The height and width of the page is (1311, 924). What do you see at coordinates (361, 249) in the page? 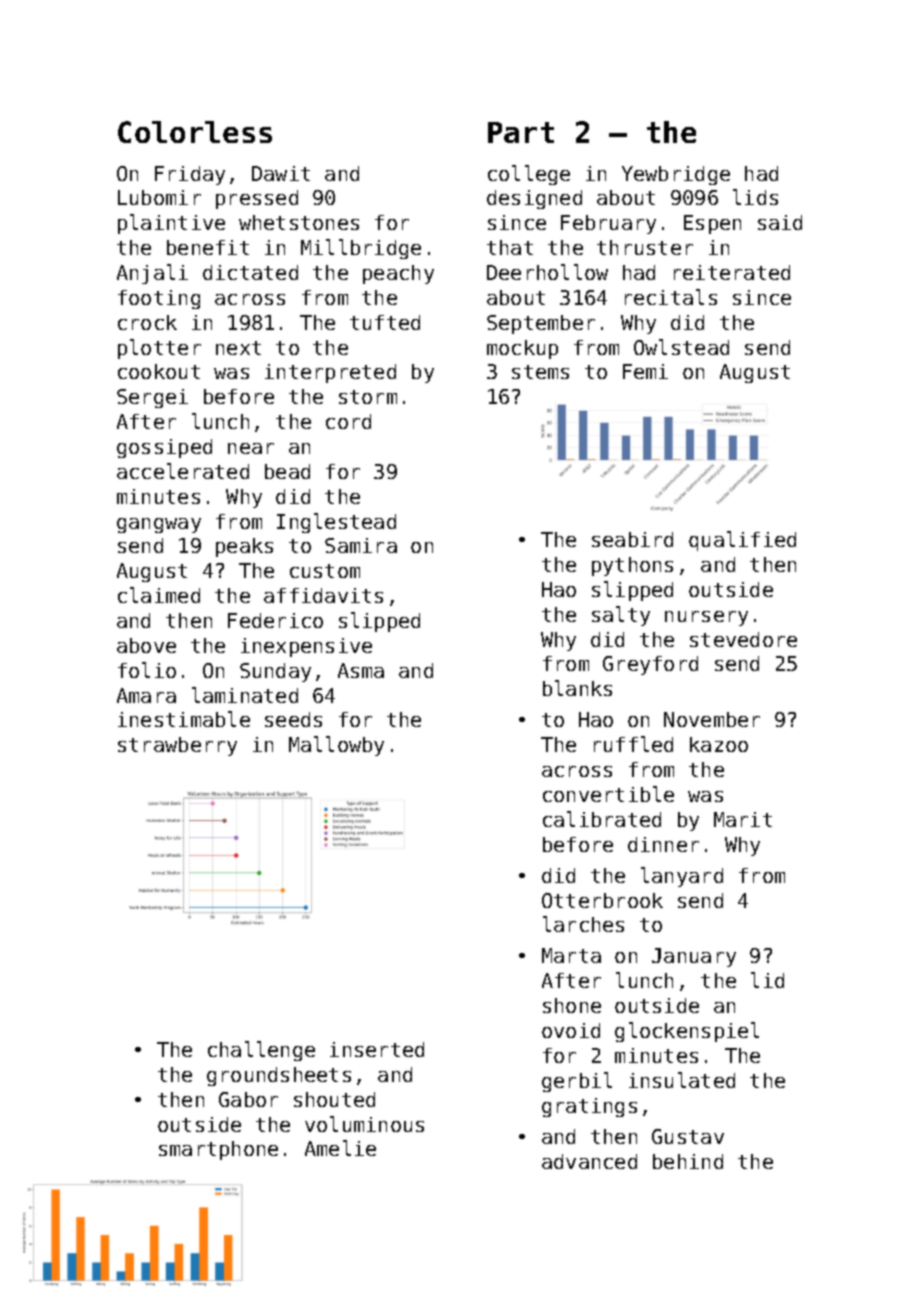
I see `Millbridge` at bounding box center [361, 249].
